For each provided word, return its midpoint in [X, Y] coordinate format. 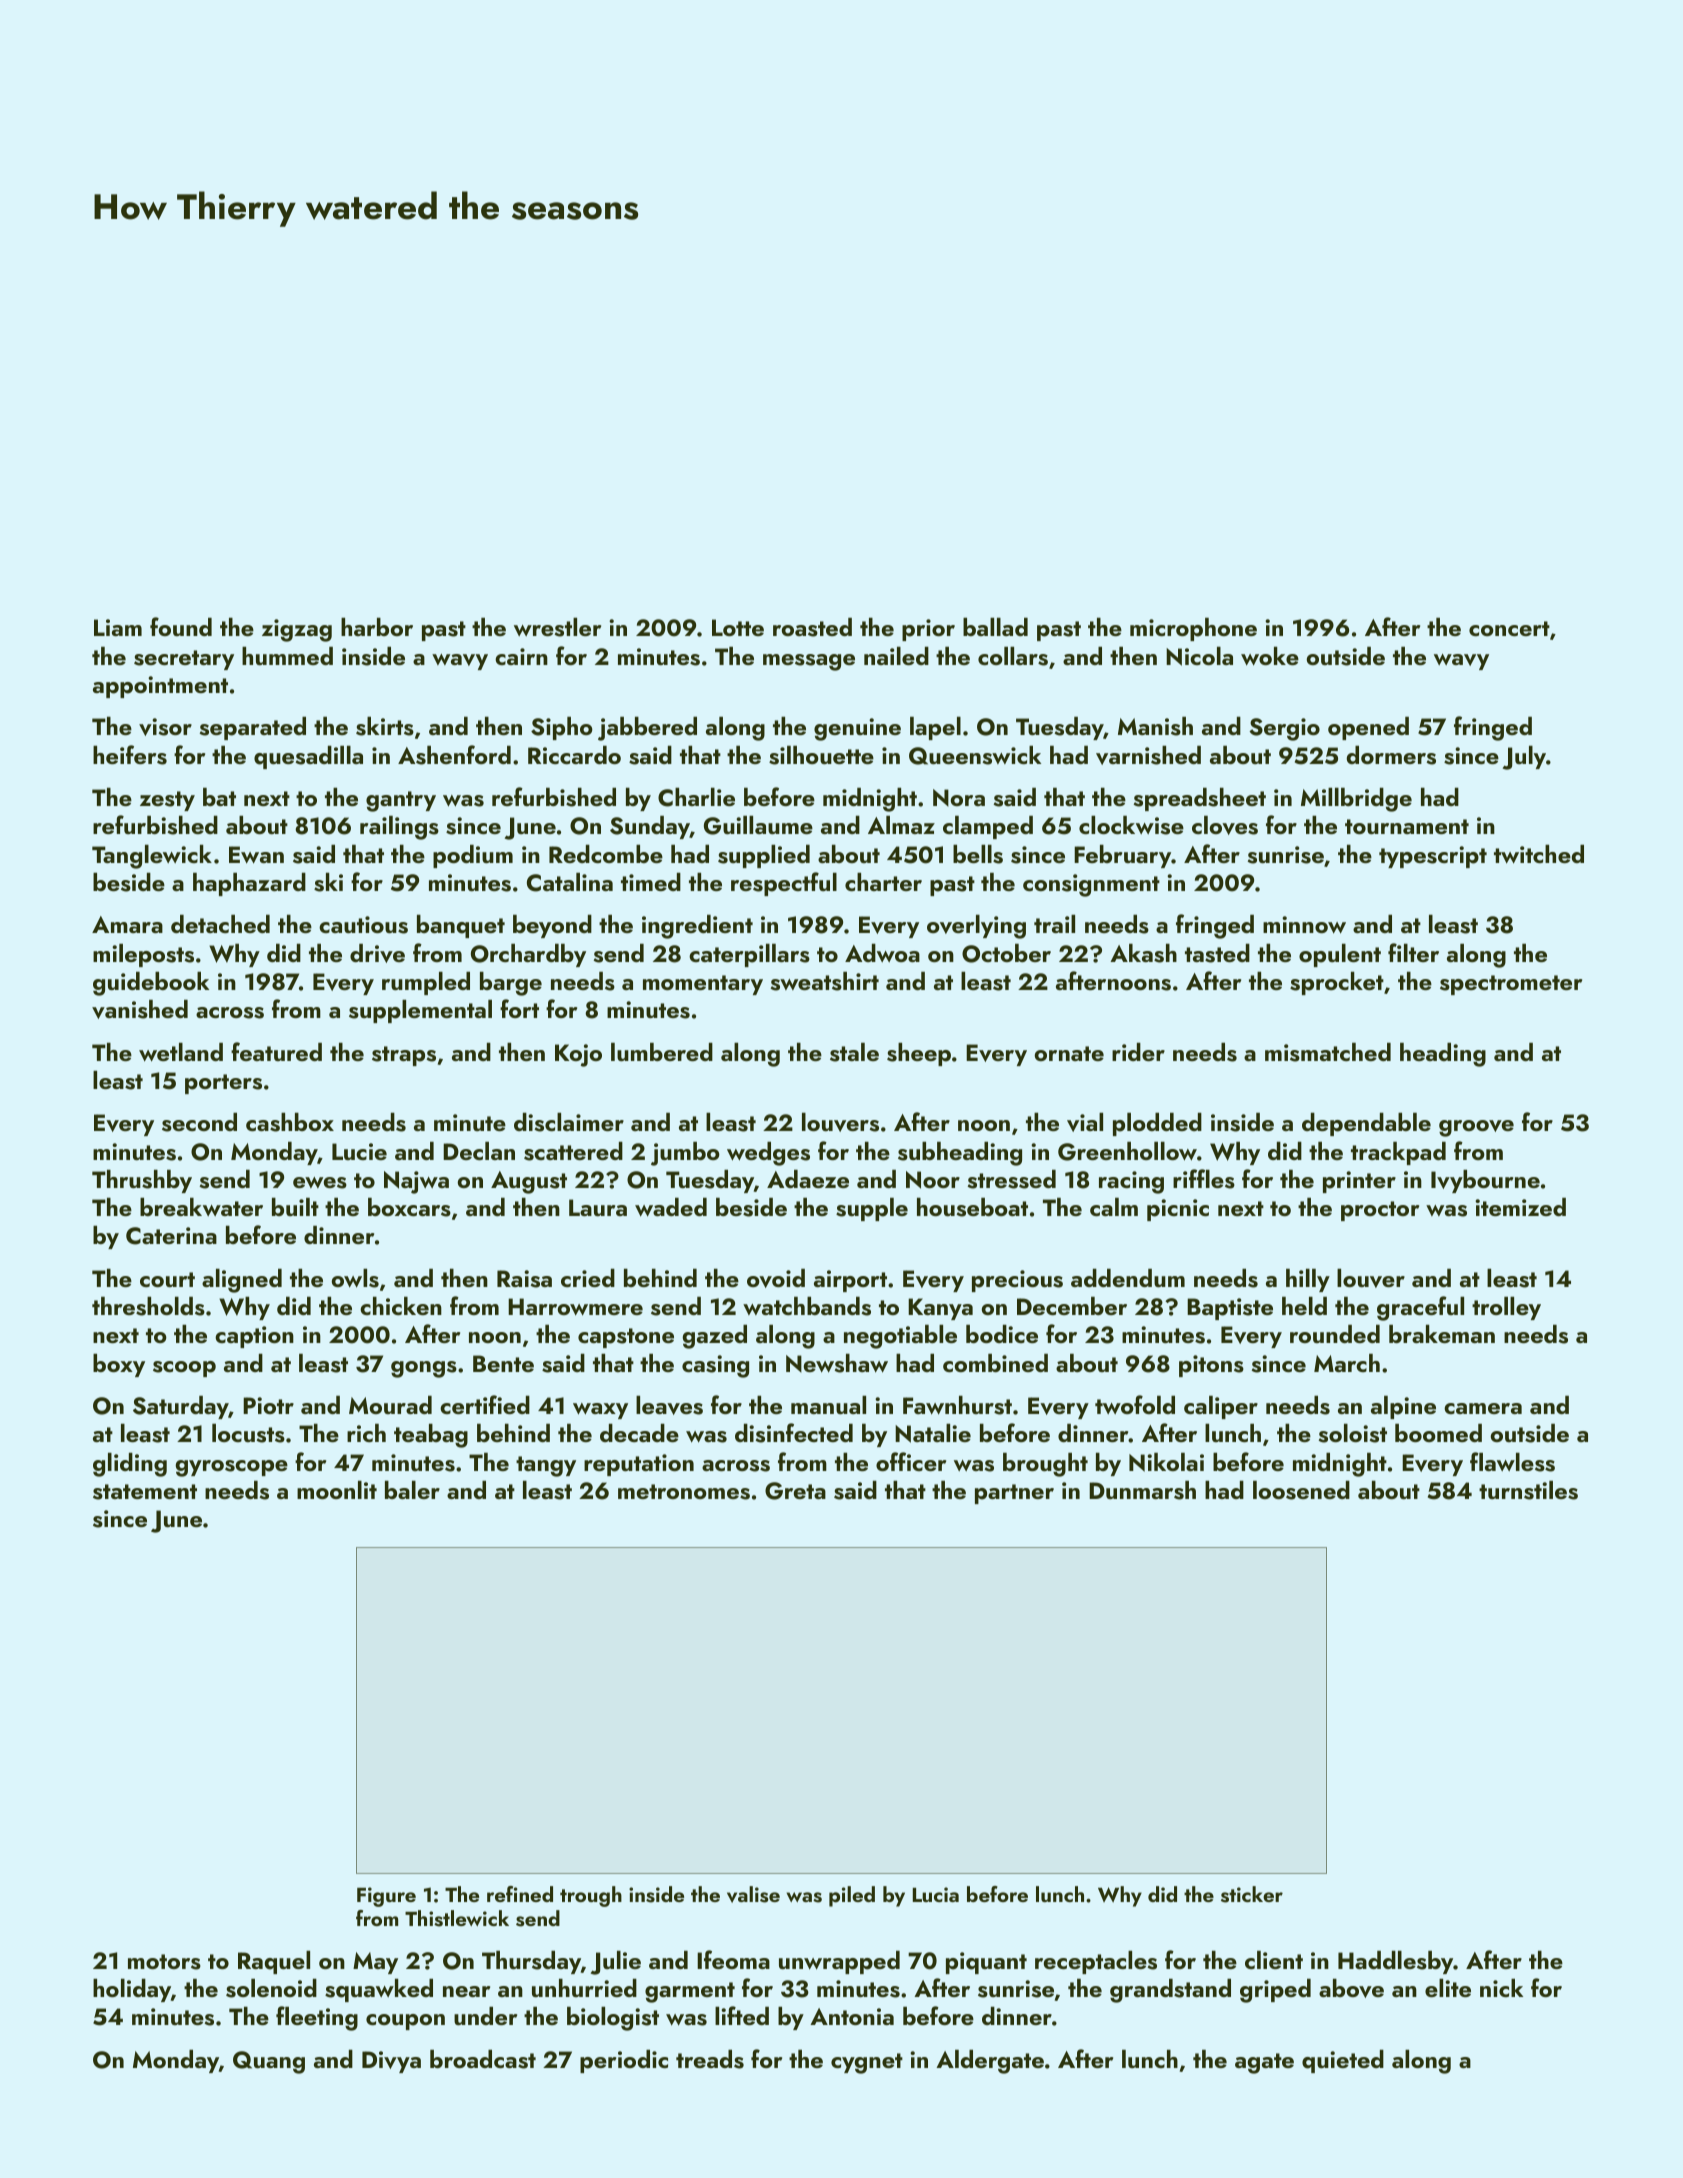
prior [928, 630]
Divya [391, 2062]
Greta [795, 1491]
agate [1264, 2063]
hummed [287, 656]
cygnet [867, 2063]
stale [854, 1052]
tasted [1217, 953]
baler [412, 1490]
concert [1509, 628]
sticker [1252, 1894]
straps [404, 1056]
